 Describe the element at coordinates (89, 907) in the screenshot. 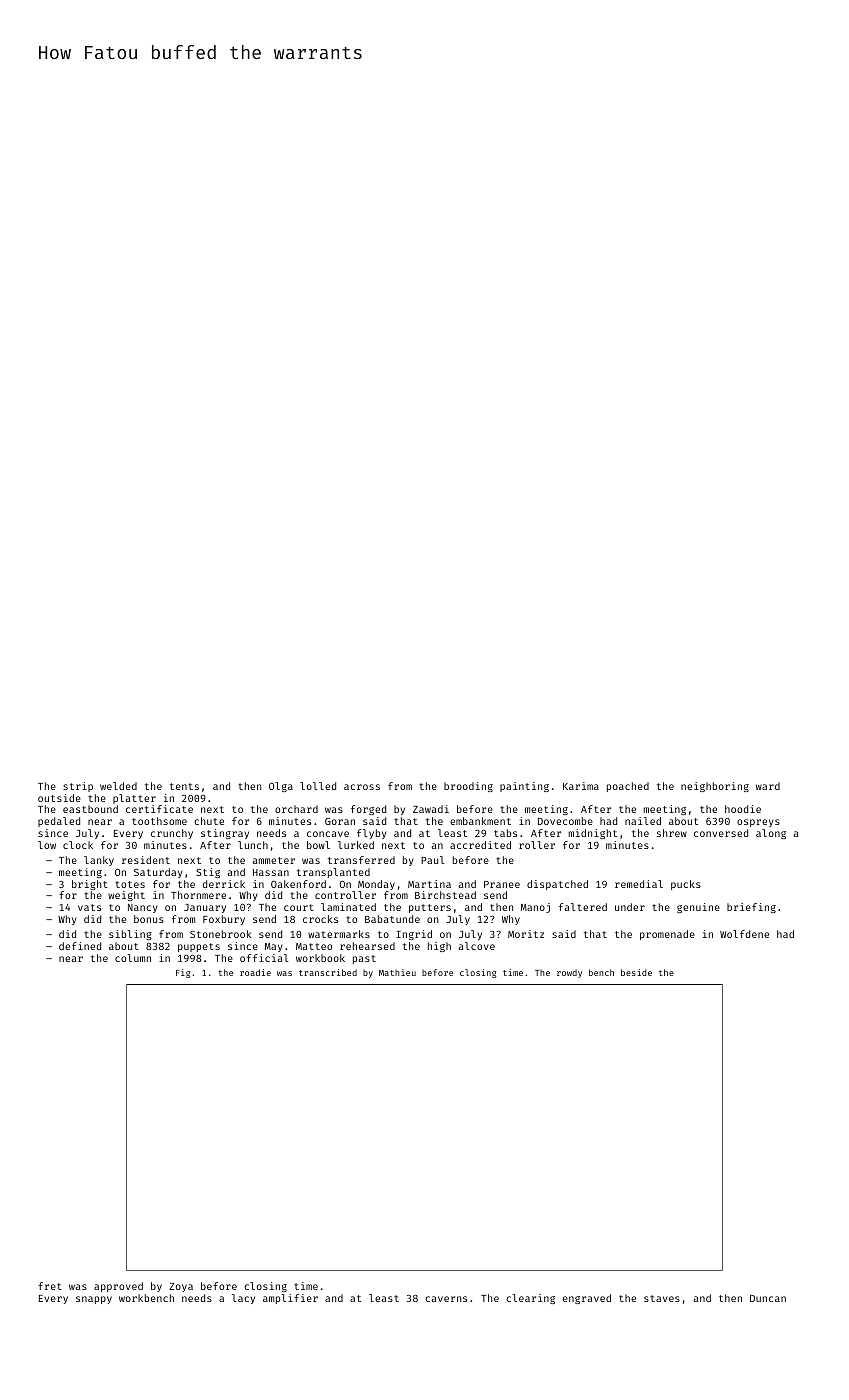

I see `vats` at that location.
